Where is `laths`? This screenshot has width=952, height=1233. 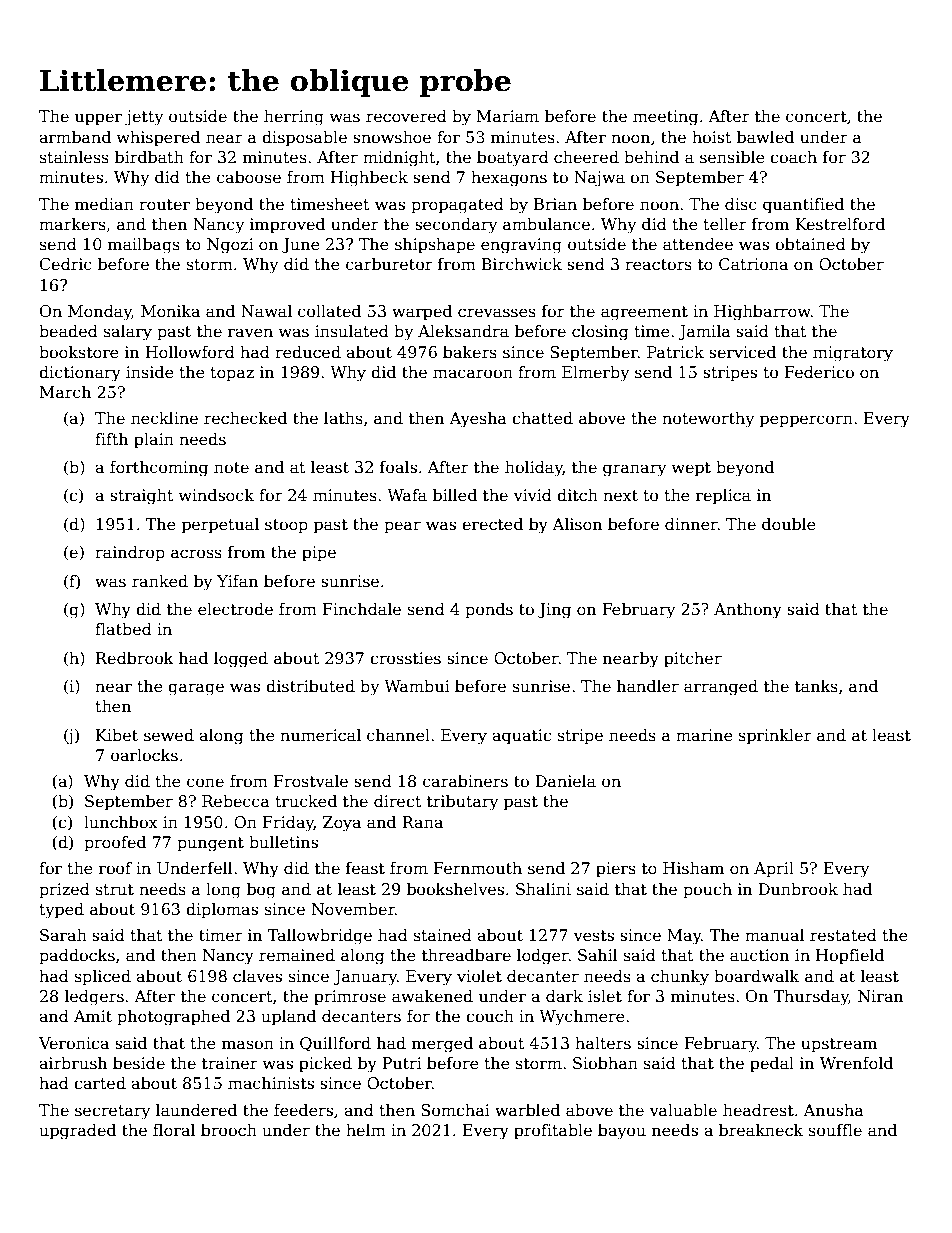
laths is located at coordinates (343, 417).
